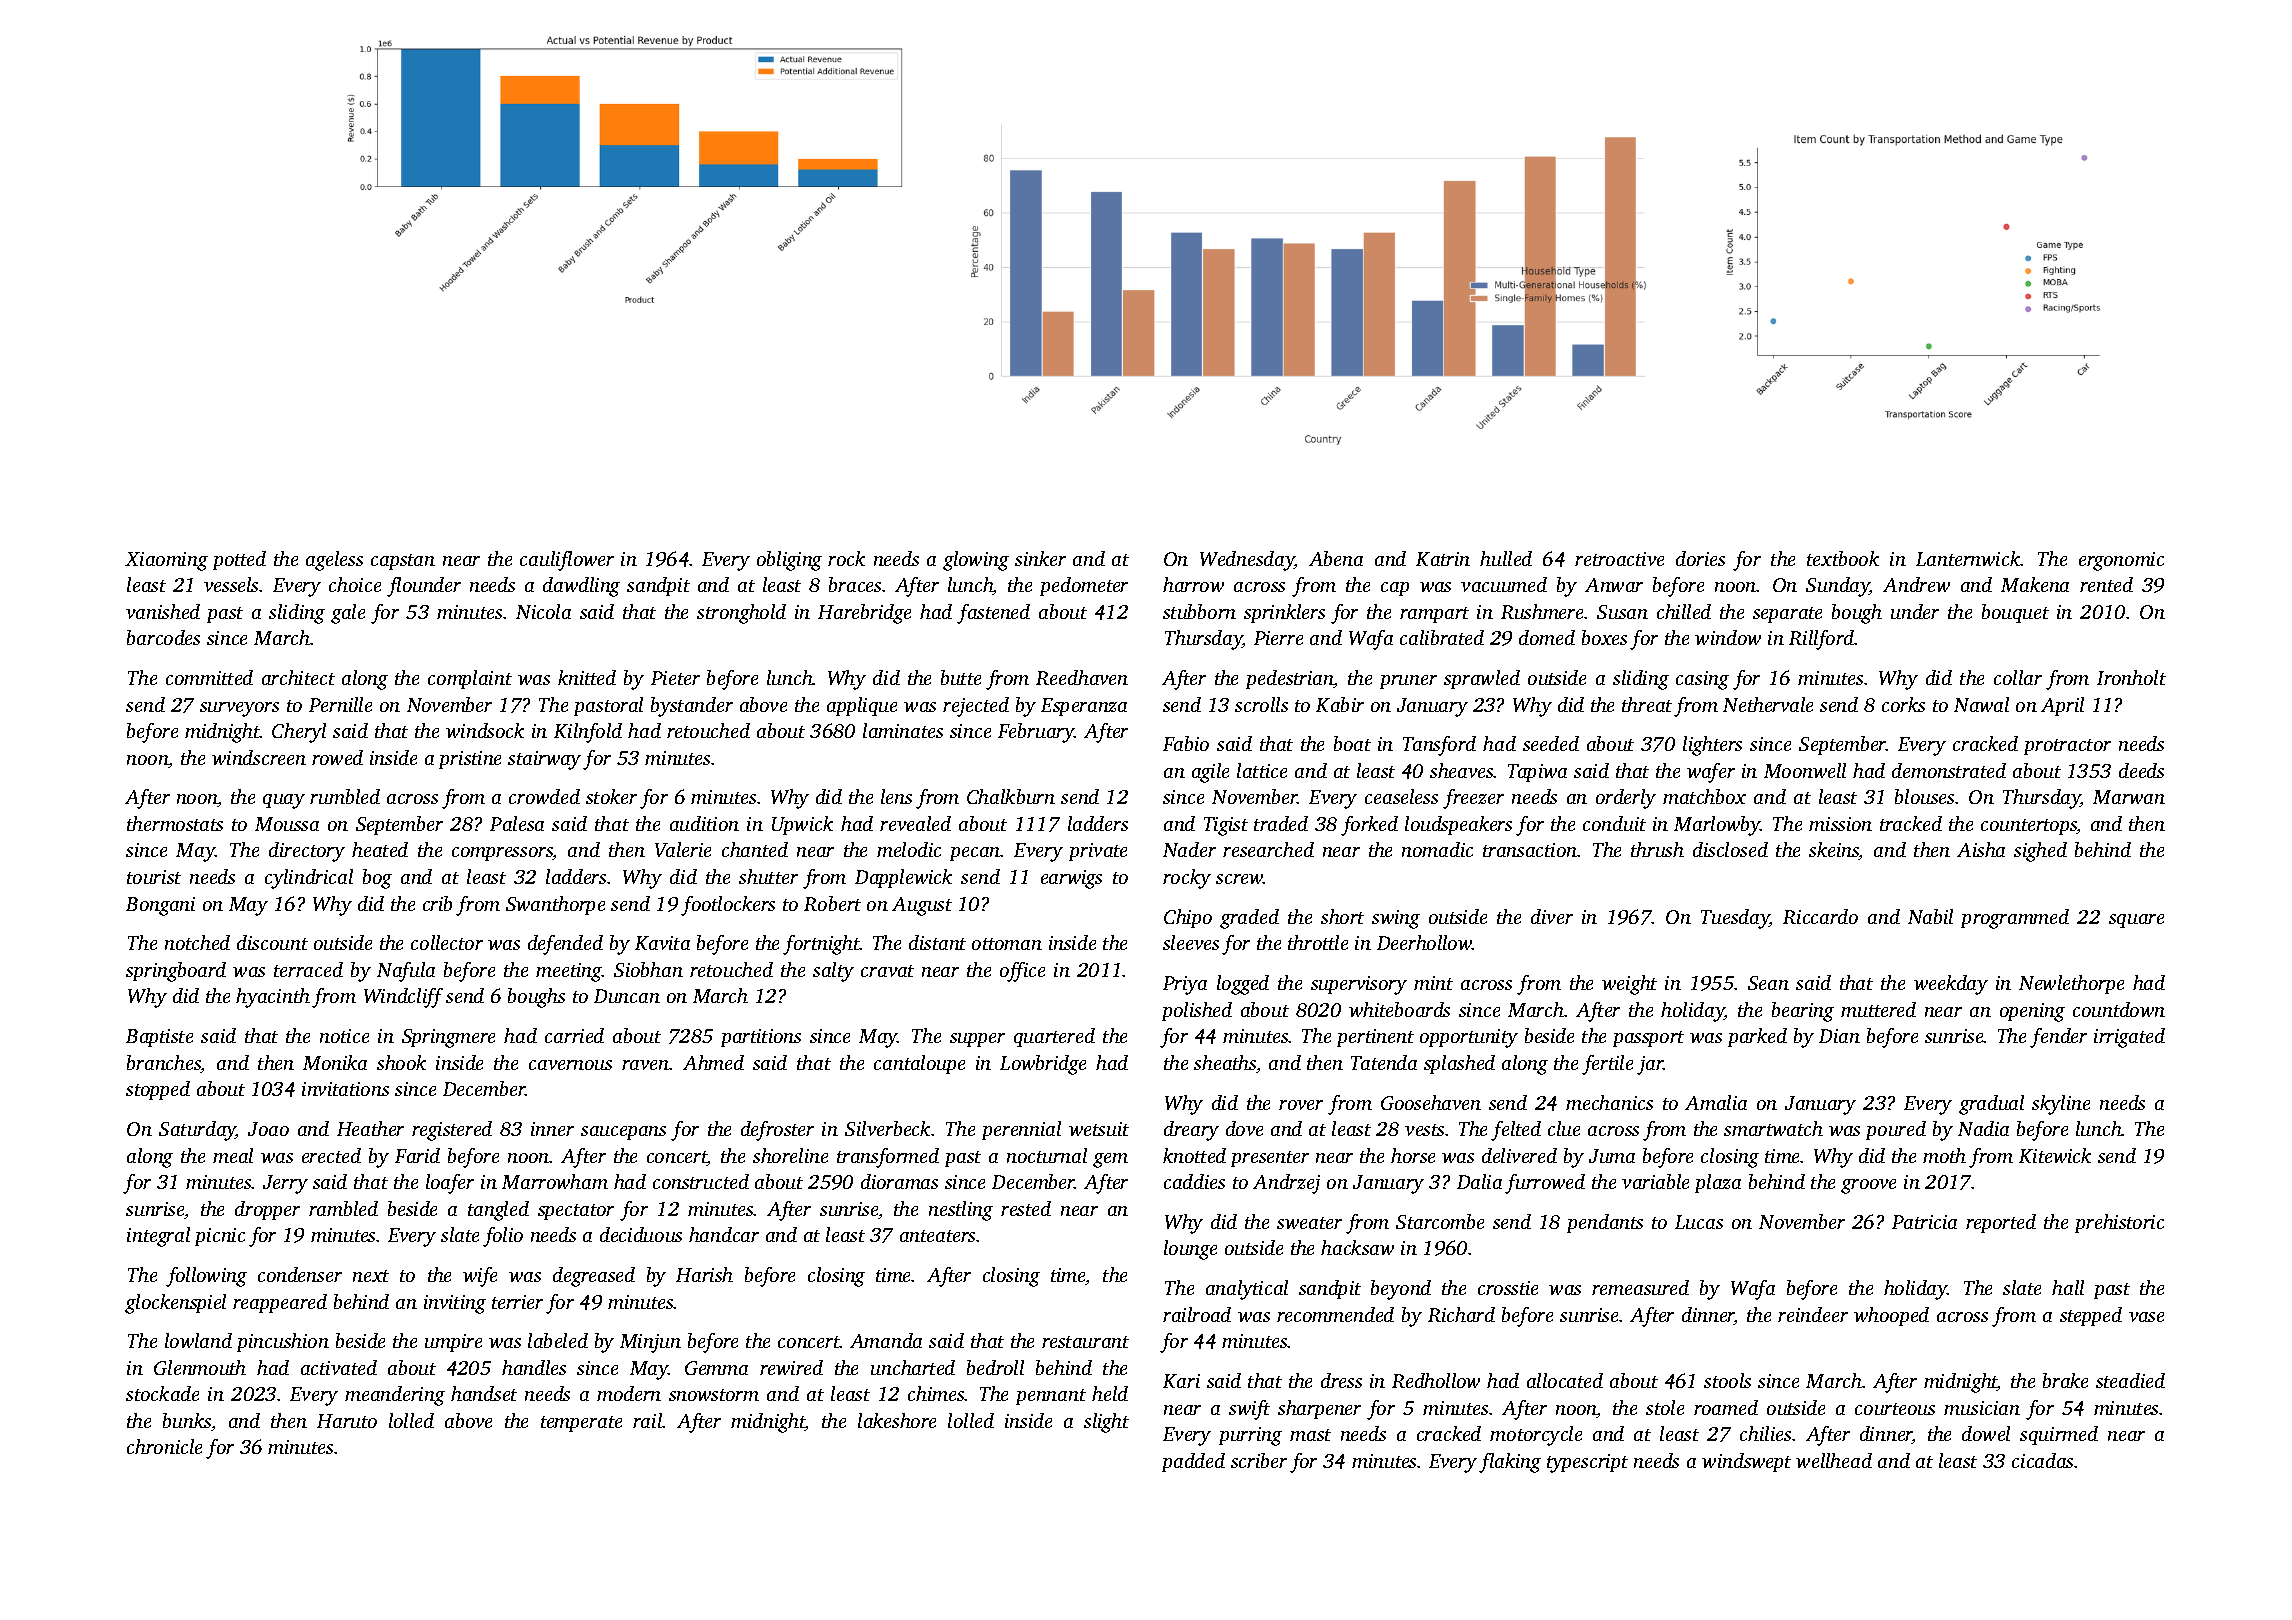 This screenshot has height=1620, width=2292. I want to click on potted, so click(239, 560).
